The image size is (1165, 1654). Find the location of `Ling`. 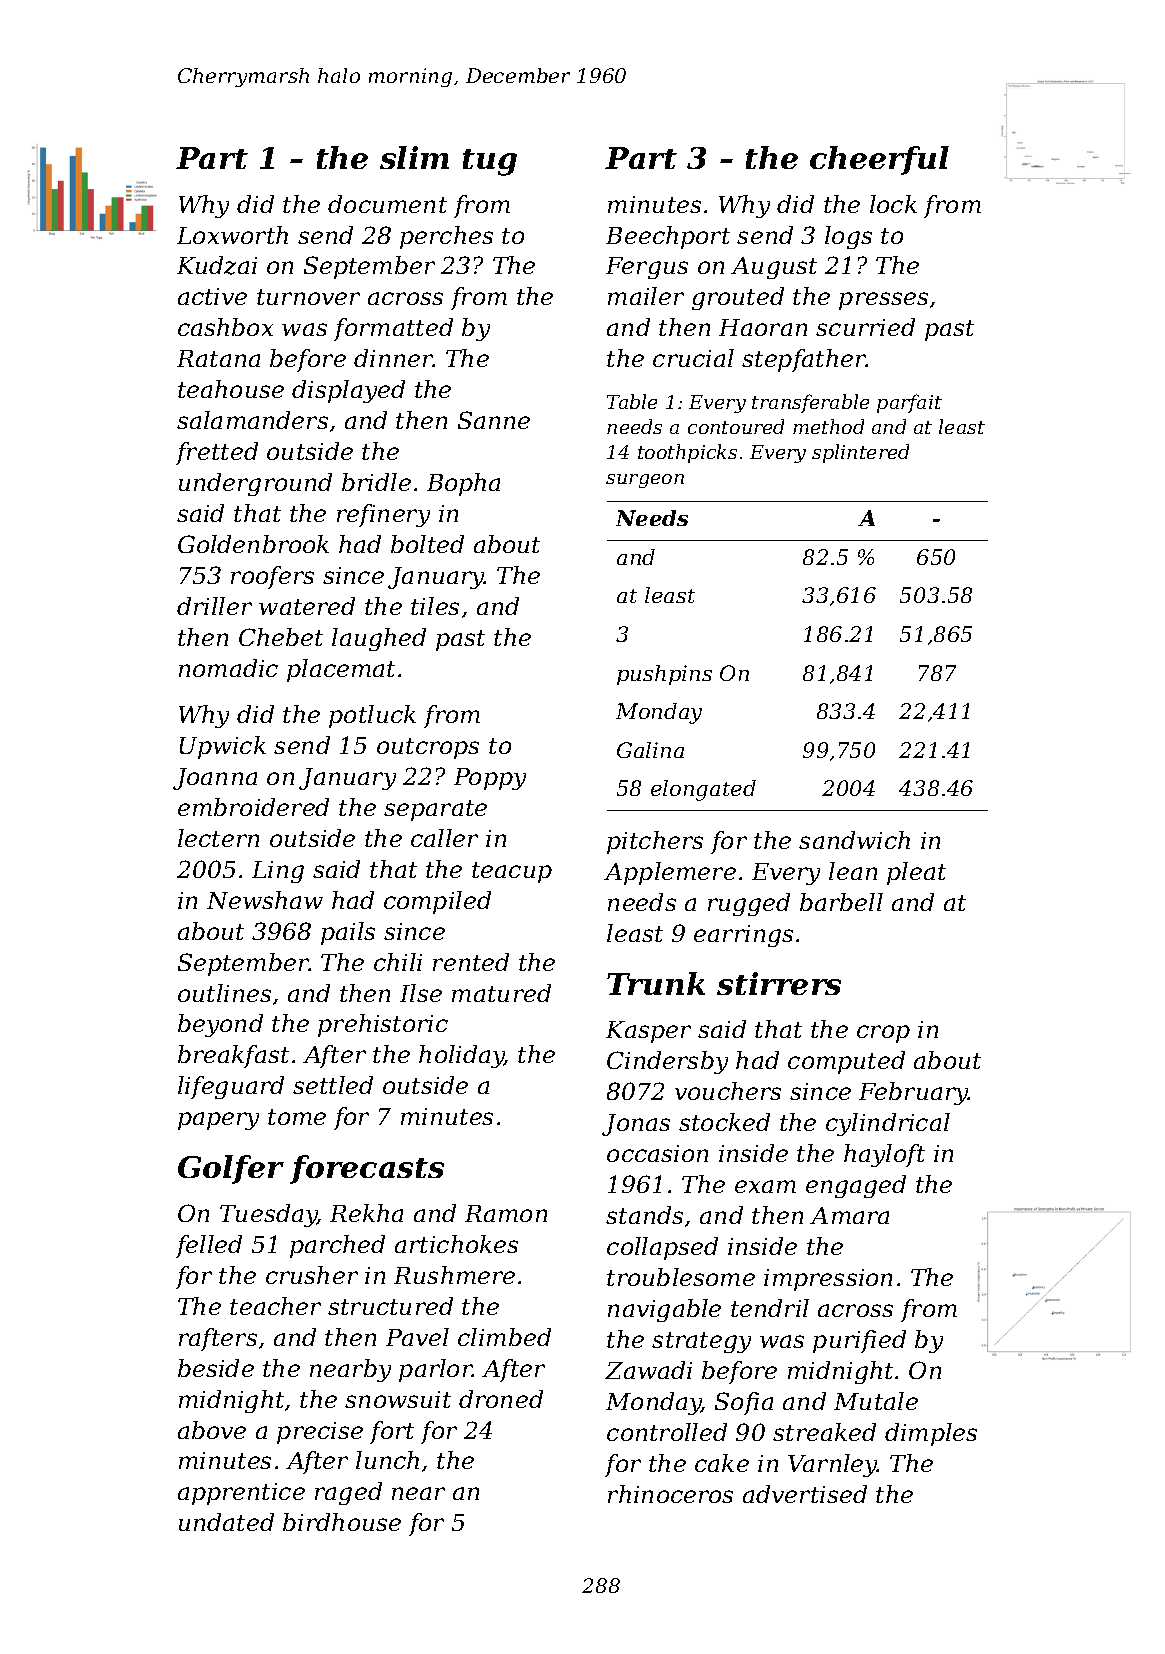

Ling is located at coordinates (278, 872).
